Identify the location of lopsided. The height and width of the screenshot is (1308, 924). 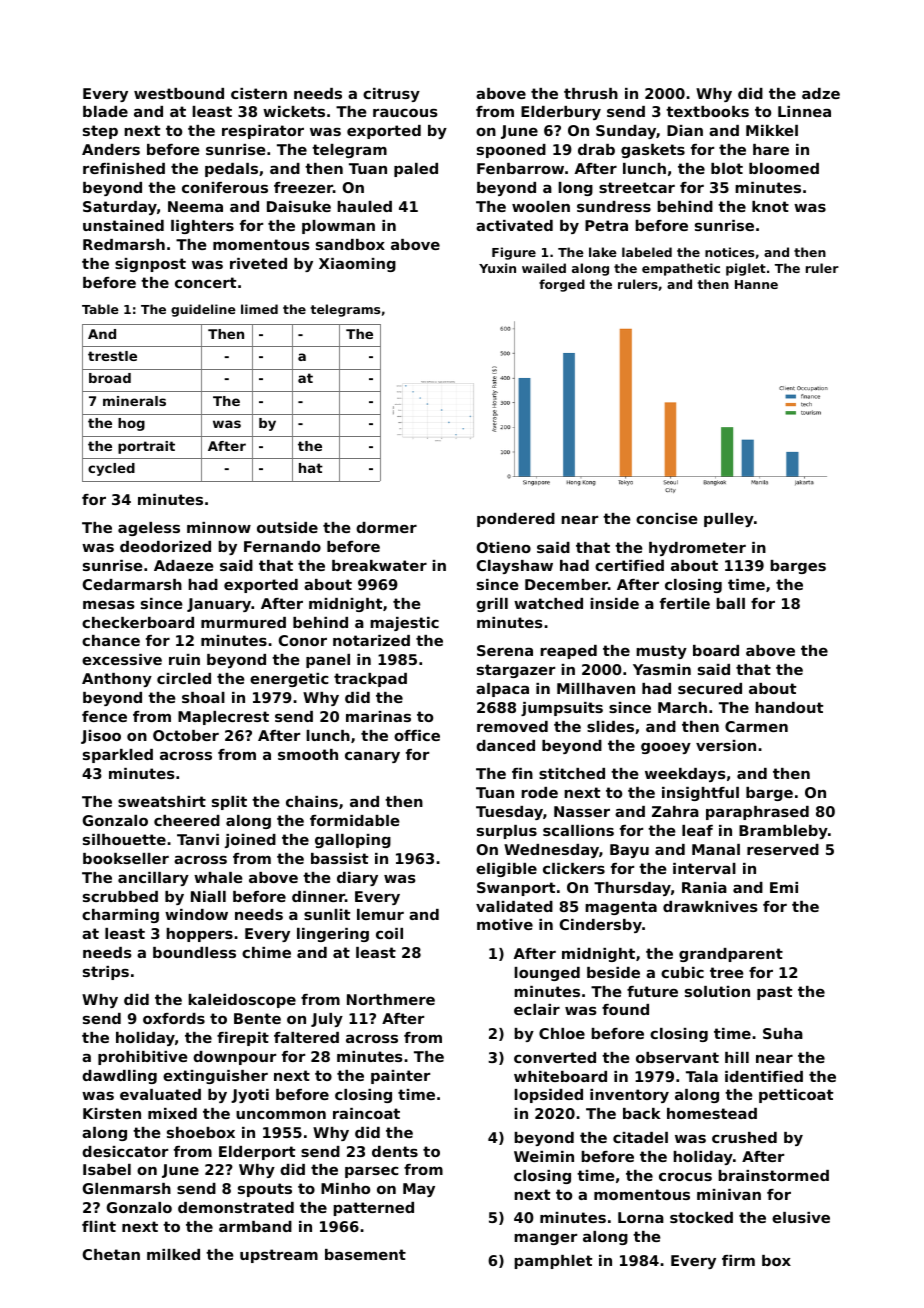
(548, 1096).
